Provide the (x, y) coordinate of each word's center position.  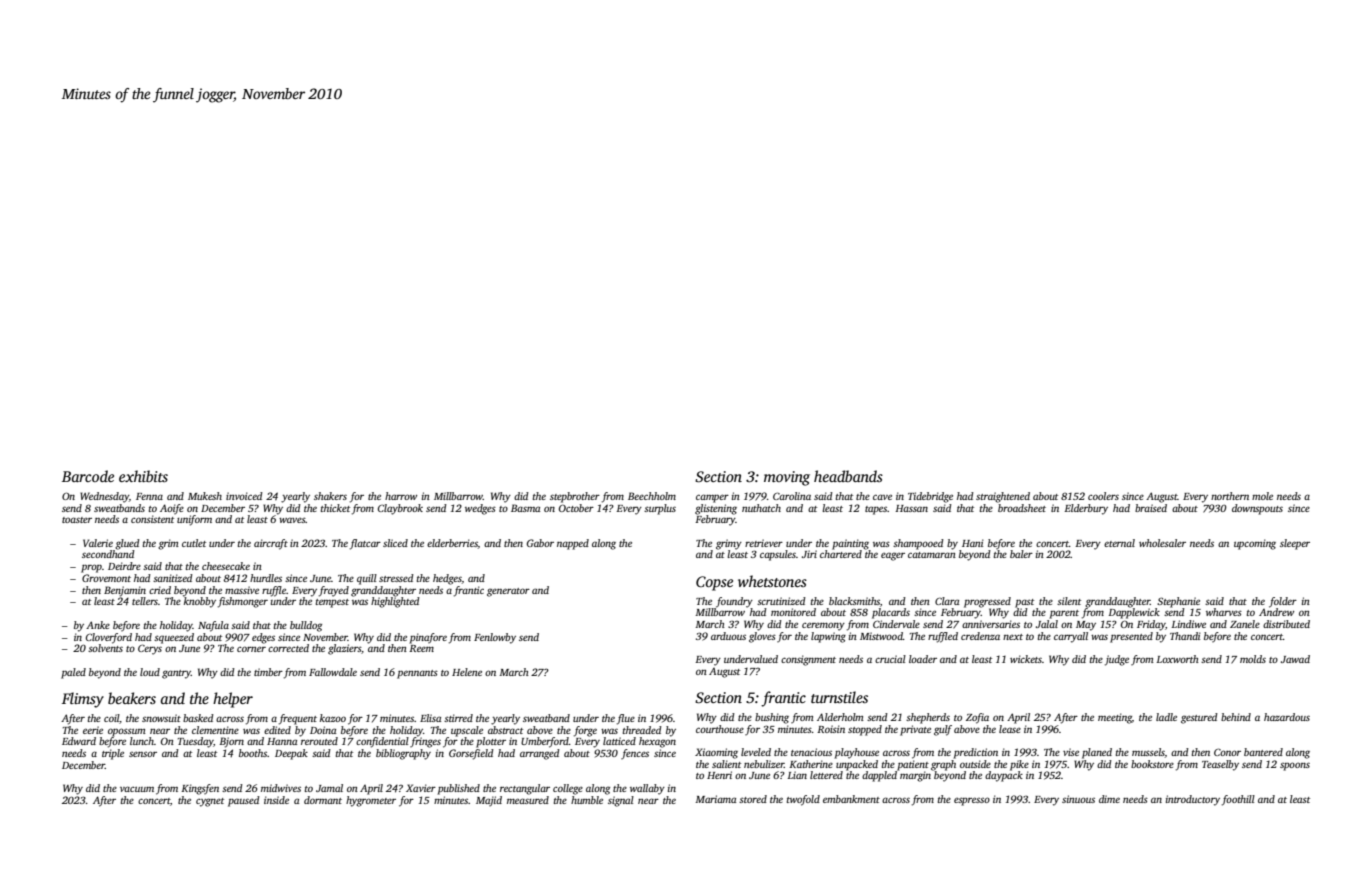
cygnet (210, 802)
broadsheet (1022, 508)
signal (621, 801)
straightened (1003, 497)
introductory (1193, 800)
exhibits (143, 476)
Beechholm (652, 496)
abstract (505, 730)
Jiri (809, 554)
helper (233, 700)
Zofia (977, 718)
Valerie (98, 543)
